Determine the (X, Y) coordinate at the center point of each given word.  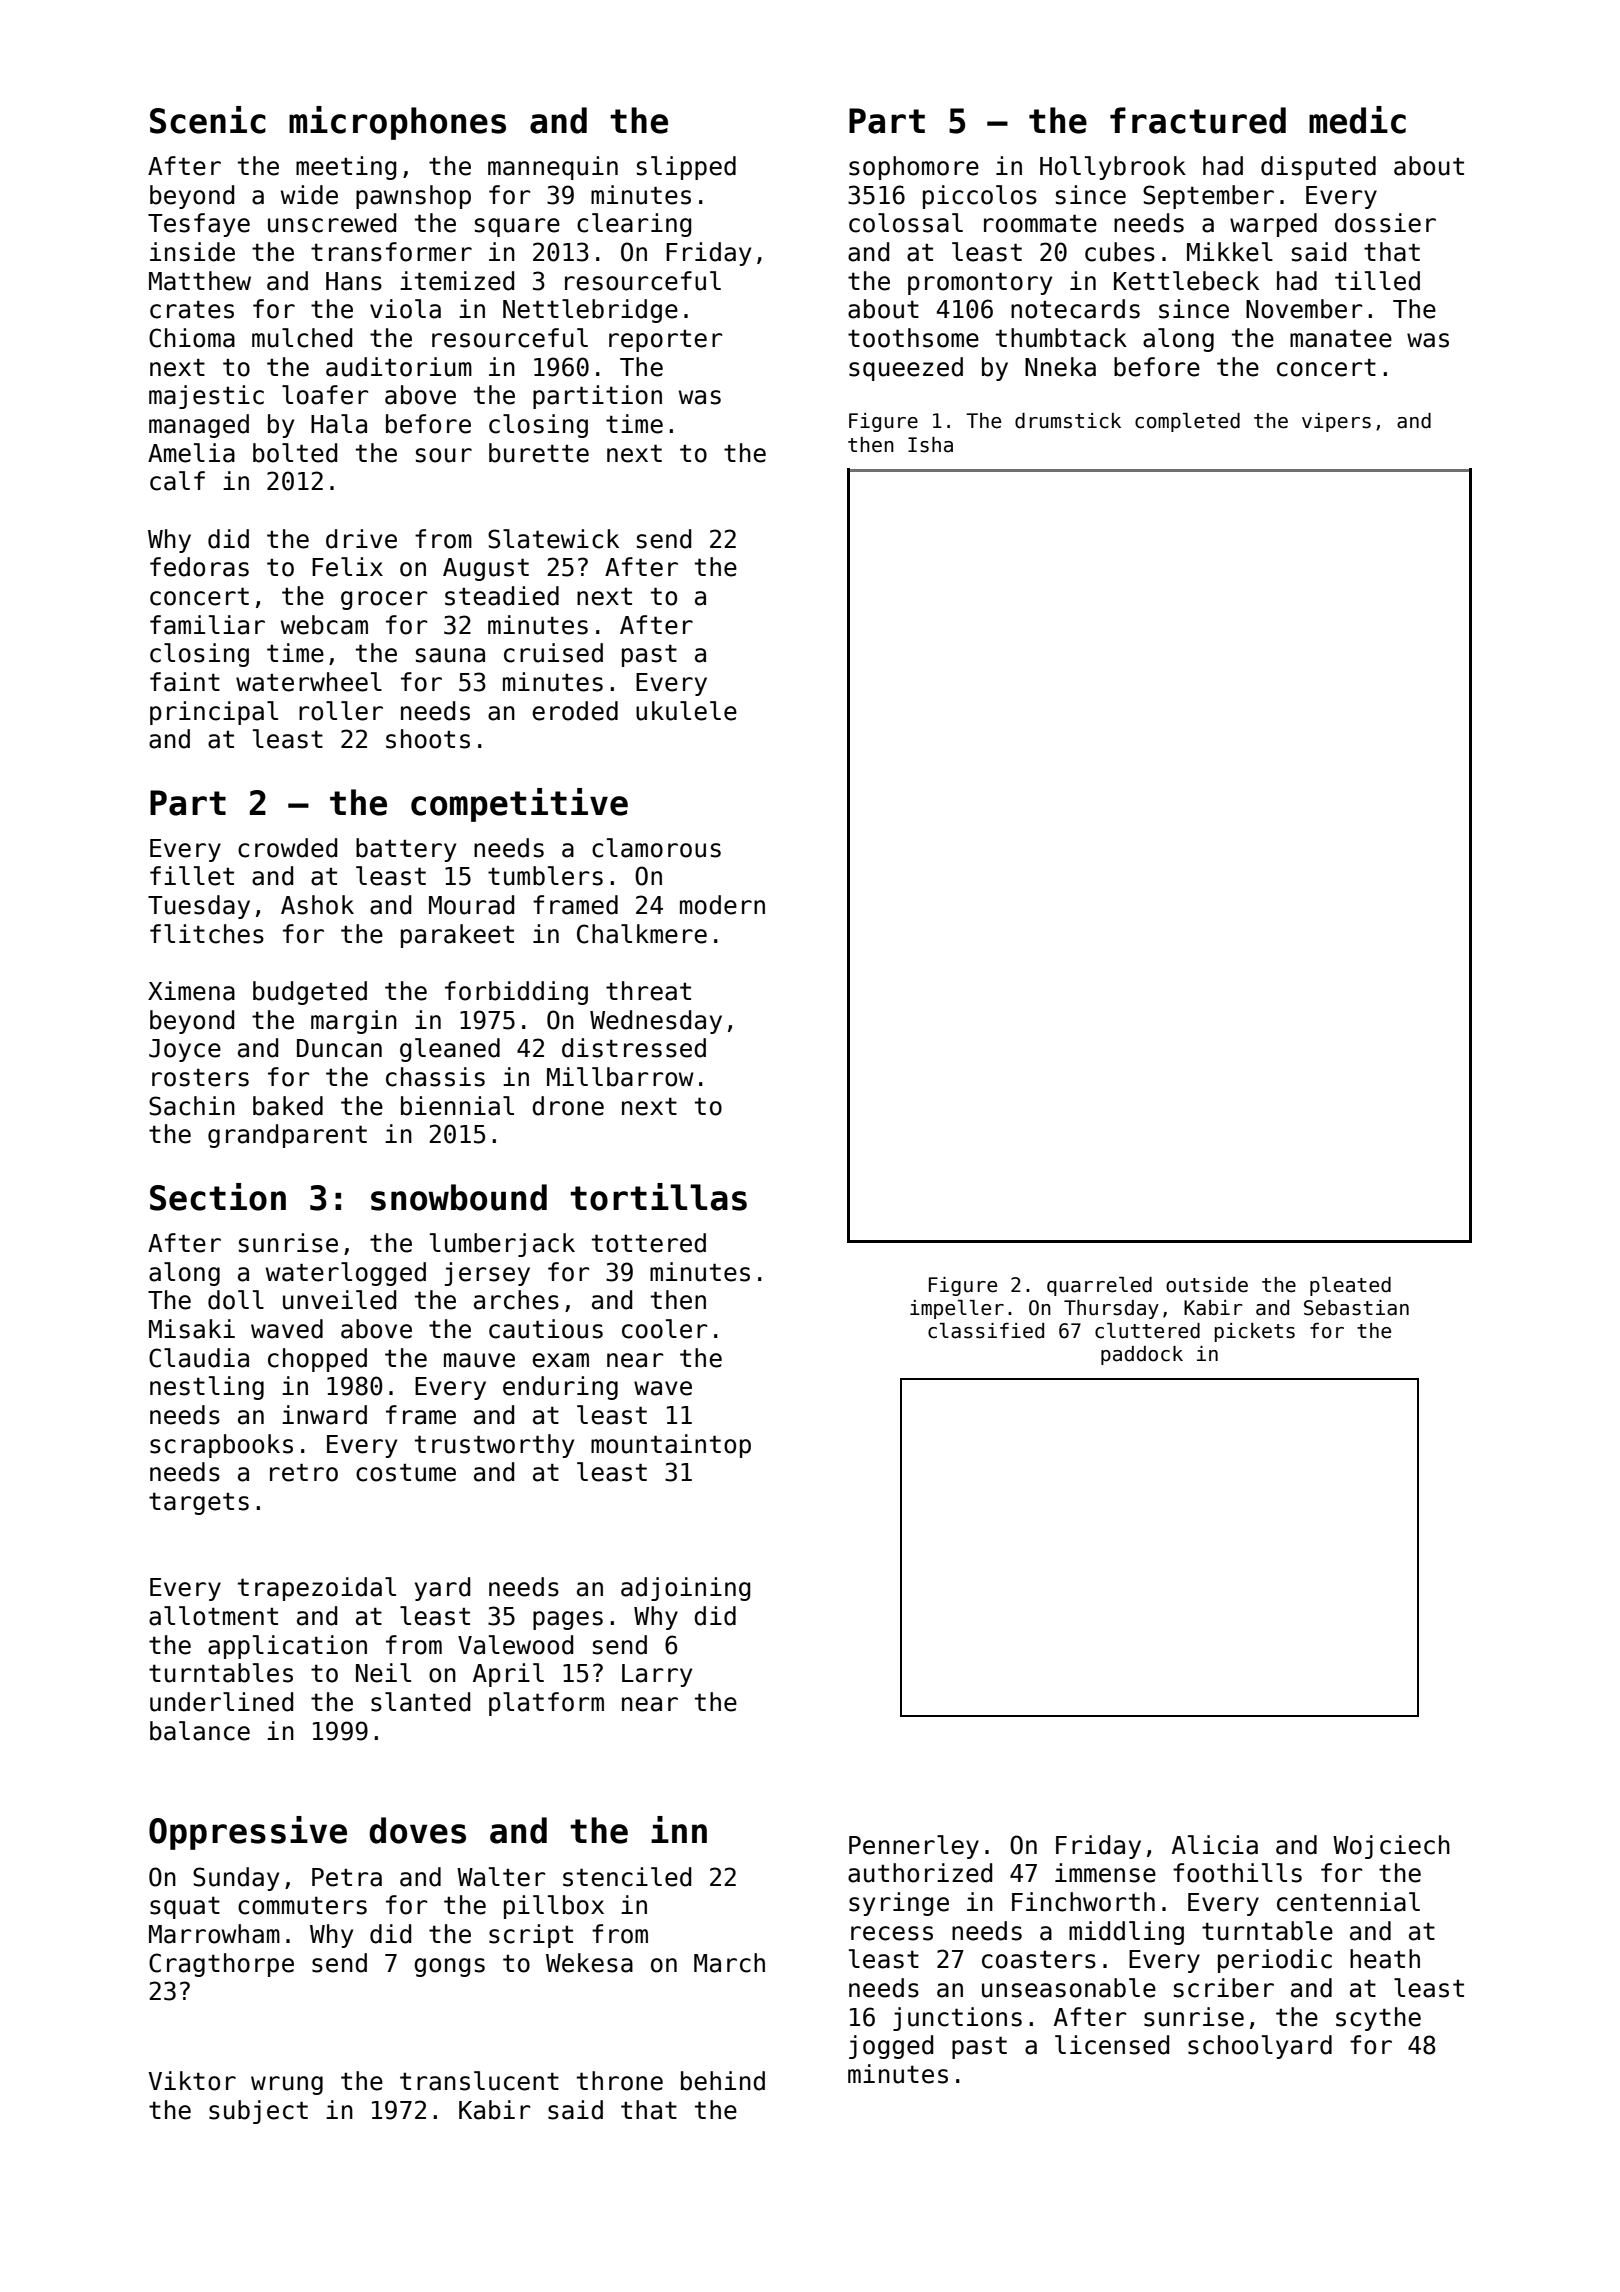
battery (406, 850)
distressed (634, 1048)
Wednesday (656, 1022)
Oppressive (248, 1833)
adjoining (685, 1589)
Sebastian (1356, 1308)
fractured (1198, 120)
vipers (1336, 422)
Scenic (208, 120)
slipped (686, 168)
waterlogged (346, 1274)
